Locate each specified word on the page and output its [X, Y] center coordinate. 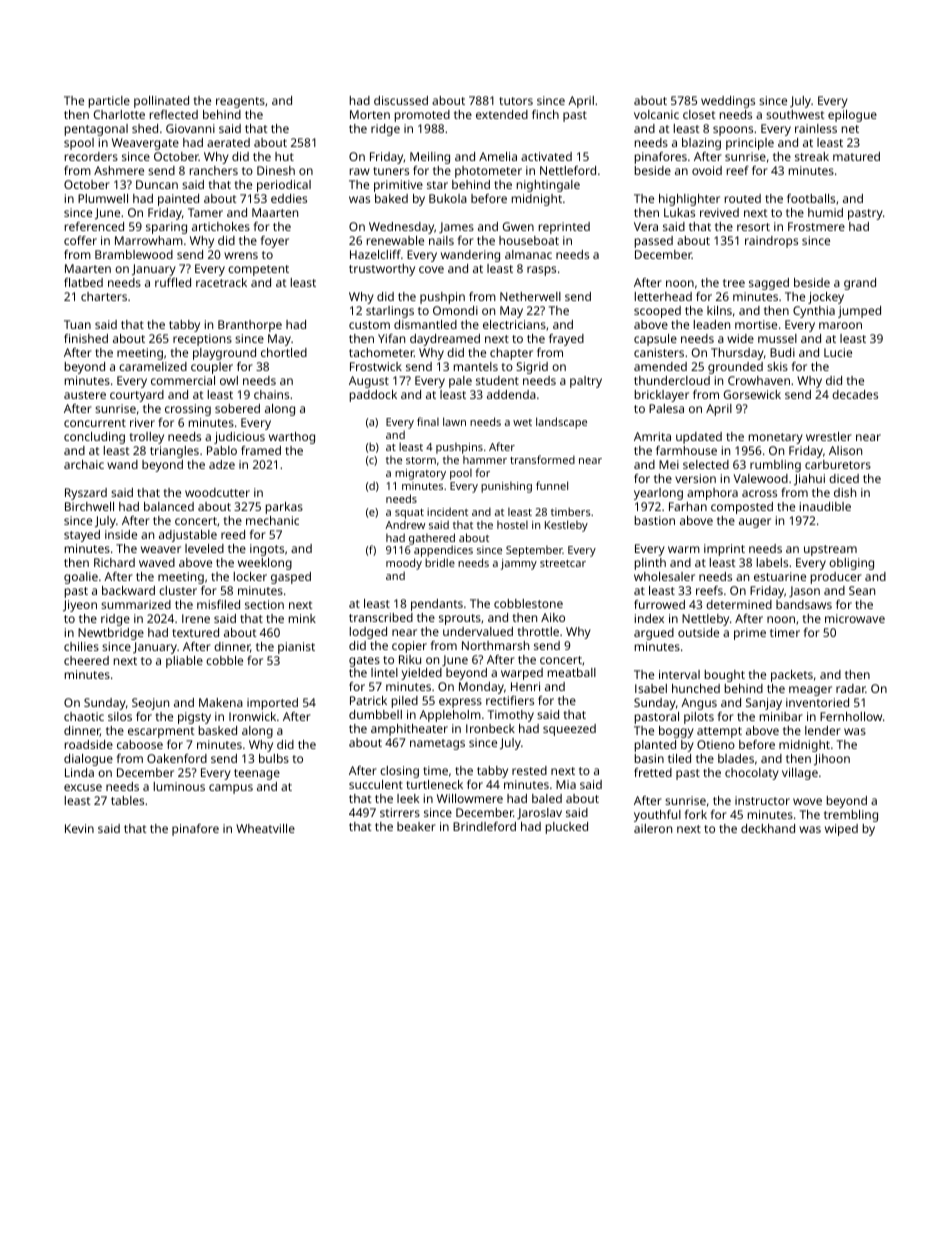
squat [409, 514]
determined [739, 604]
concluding [94, 438]
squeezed [569, 730]
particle [109, 102]
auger [755, 523]
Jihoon [832, 760]
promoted [422, 116]
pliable [184, 662]
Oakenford [177, 758]
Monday [481, 688]
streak [812, 156]
